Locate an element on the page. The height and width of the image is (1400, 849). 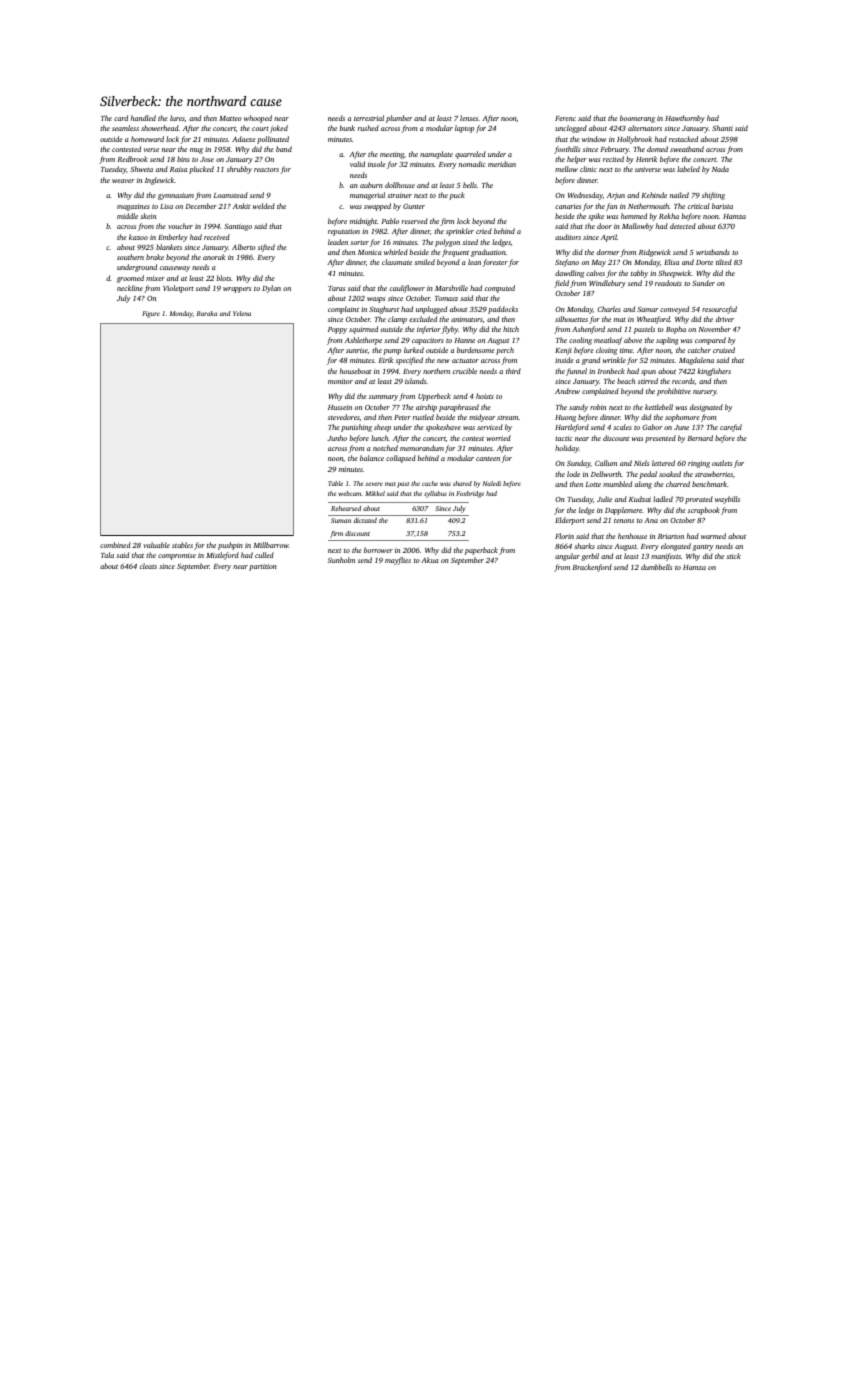
Adaeze is located at coordinates (243, 139).
